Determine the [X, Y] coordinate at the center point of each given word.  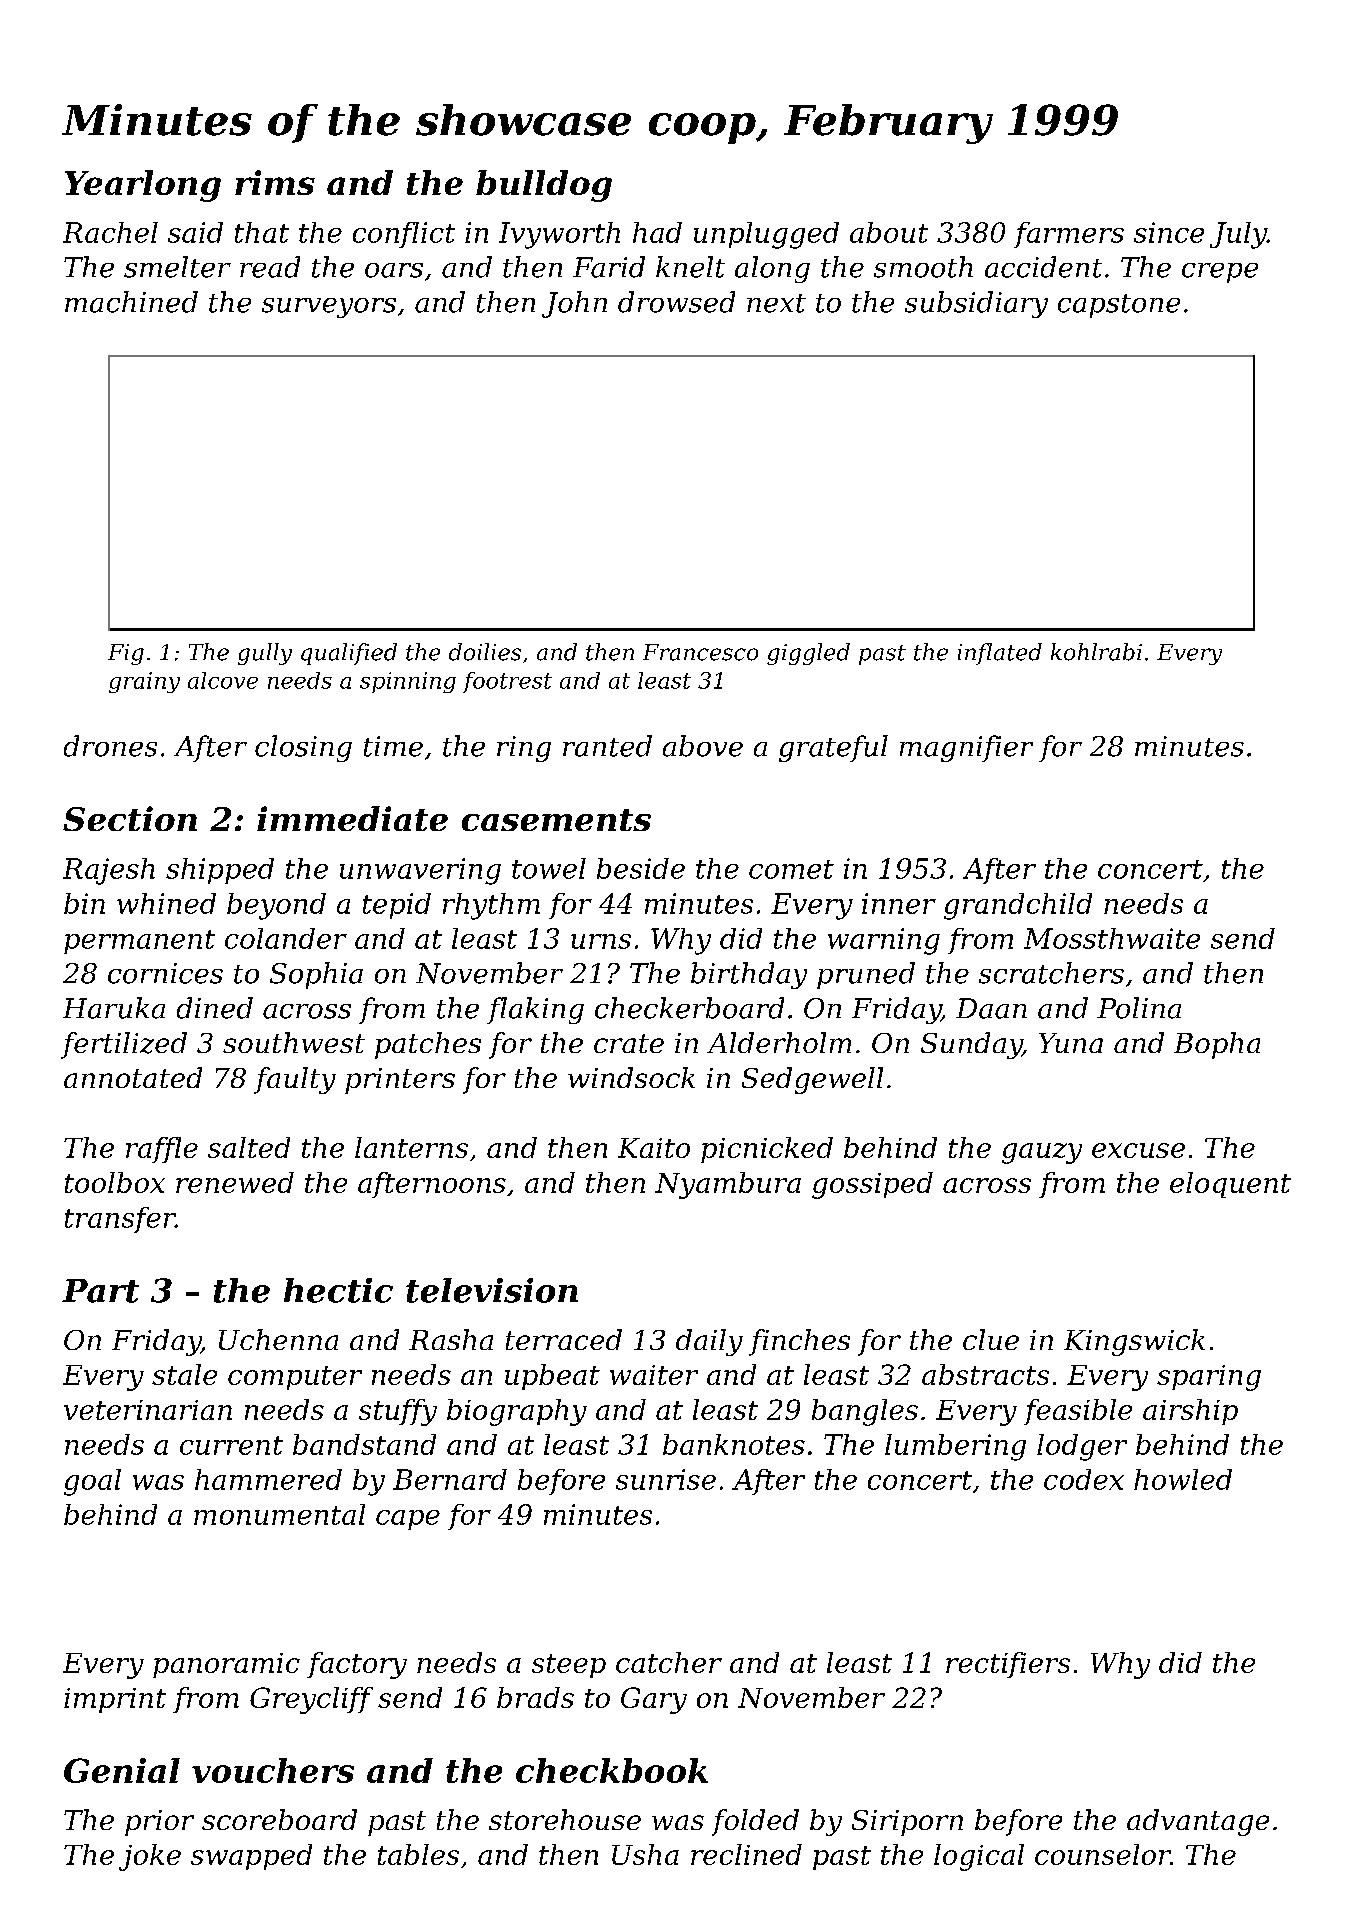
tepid [397, 906]
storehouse [565, 1819]
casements [556, 820]
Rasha [451, 1339]
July [1238, 235]
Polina [1139, 1008]
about [889, 232]
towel [549, 868]
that [262, 232]
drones [110, 746]
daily [709, 1342]
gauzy [1042, 1153]
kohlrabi [1096, 652]
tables [418, 1854]
